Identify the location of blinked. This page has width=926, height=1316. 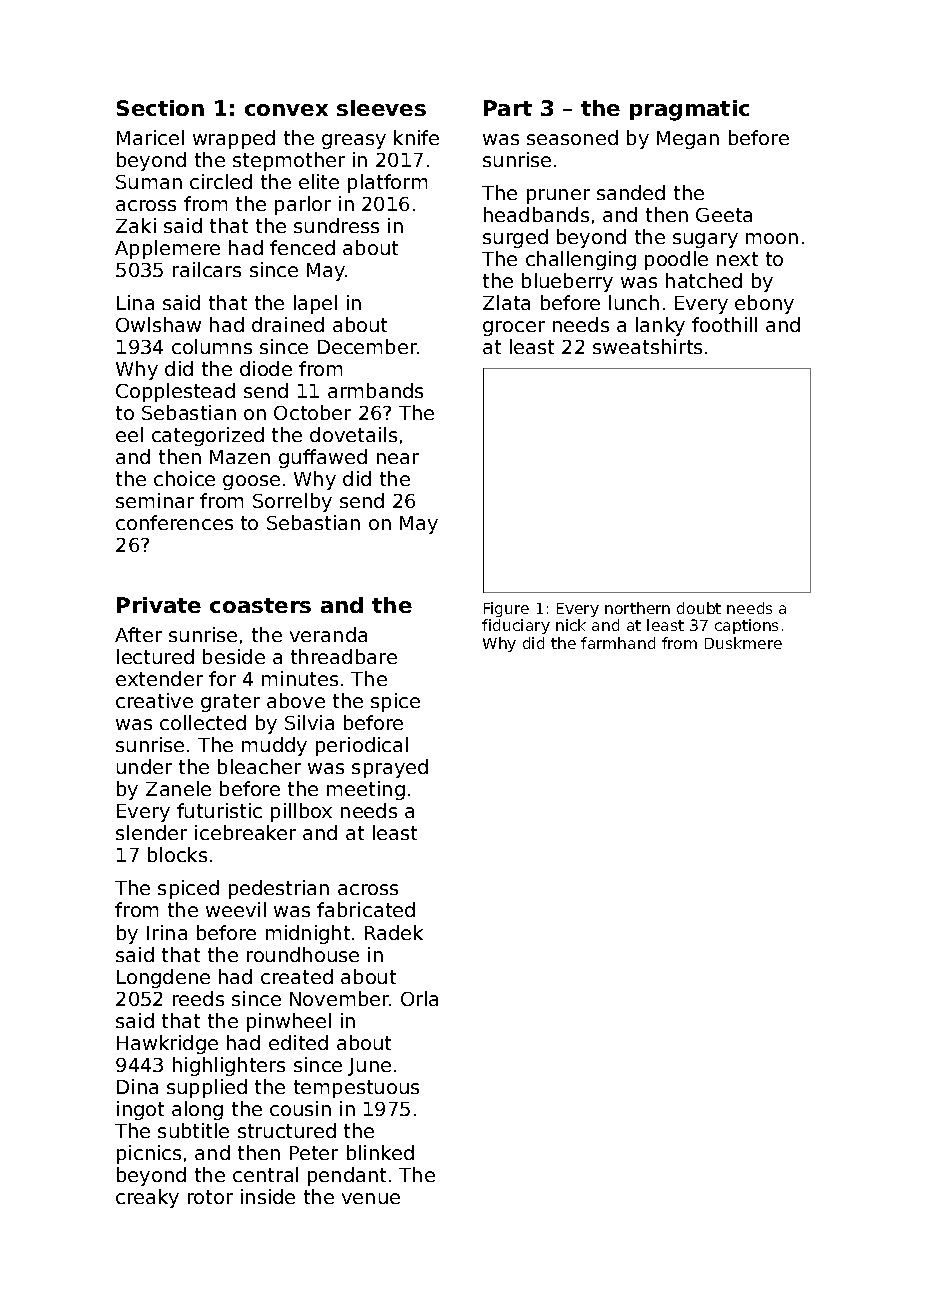
(380, 1152).
